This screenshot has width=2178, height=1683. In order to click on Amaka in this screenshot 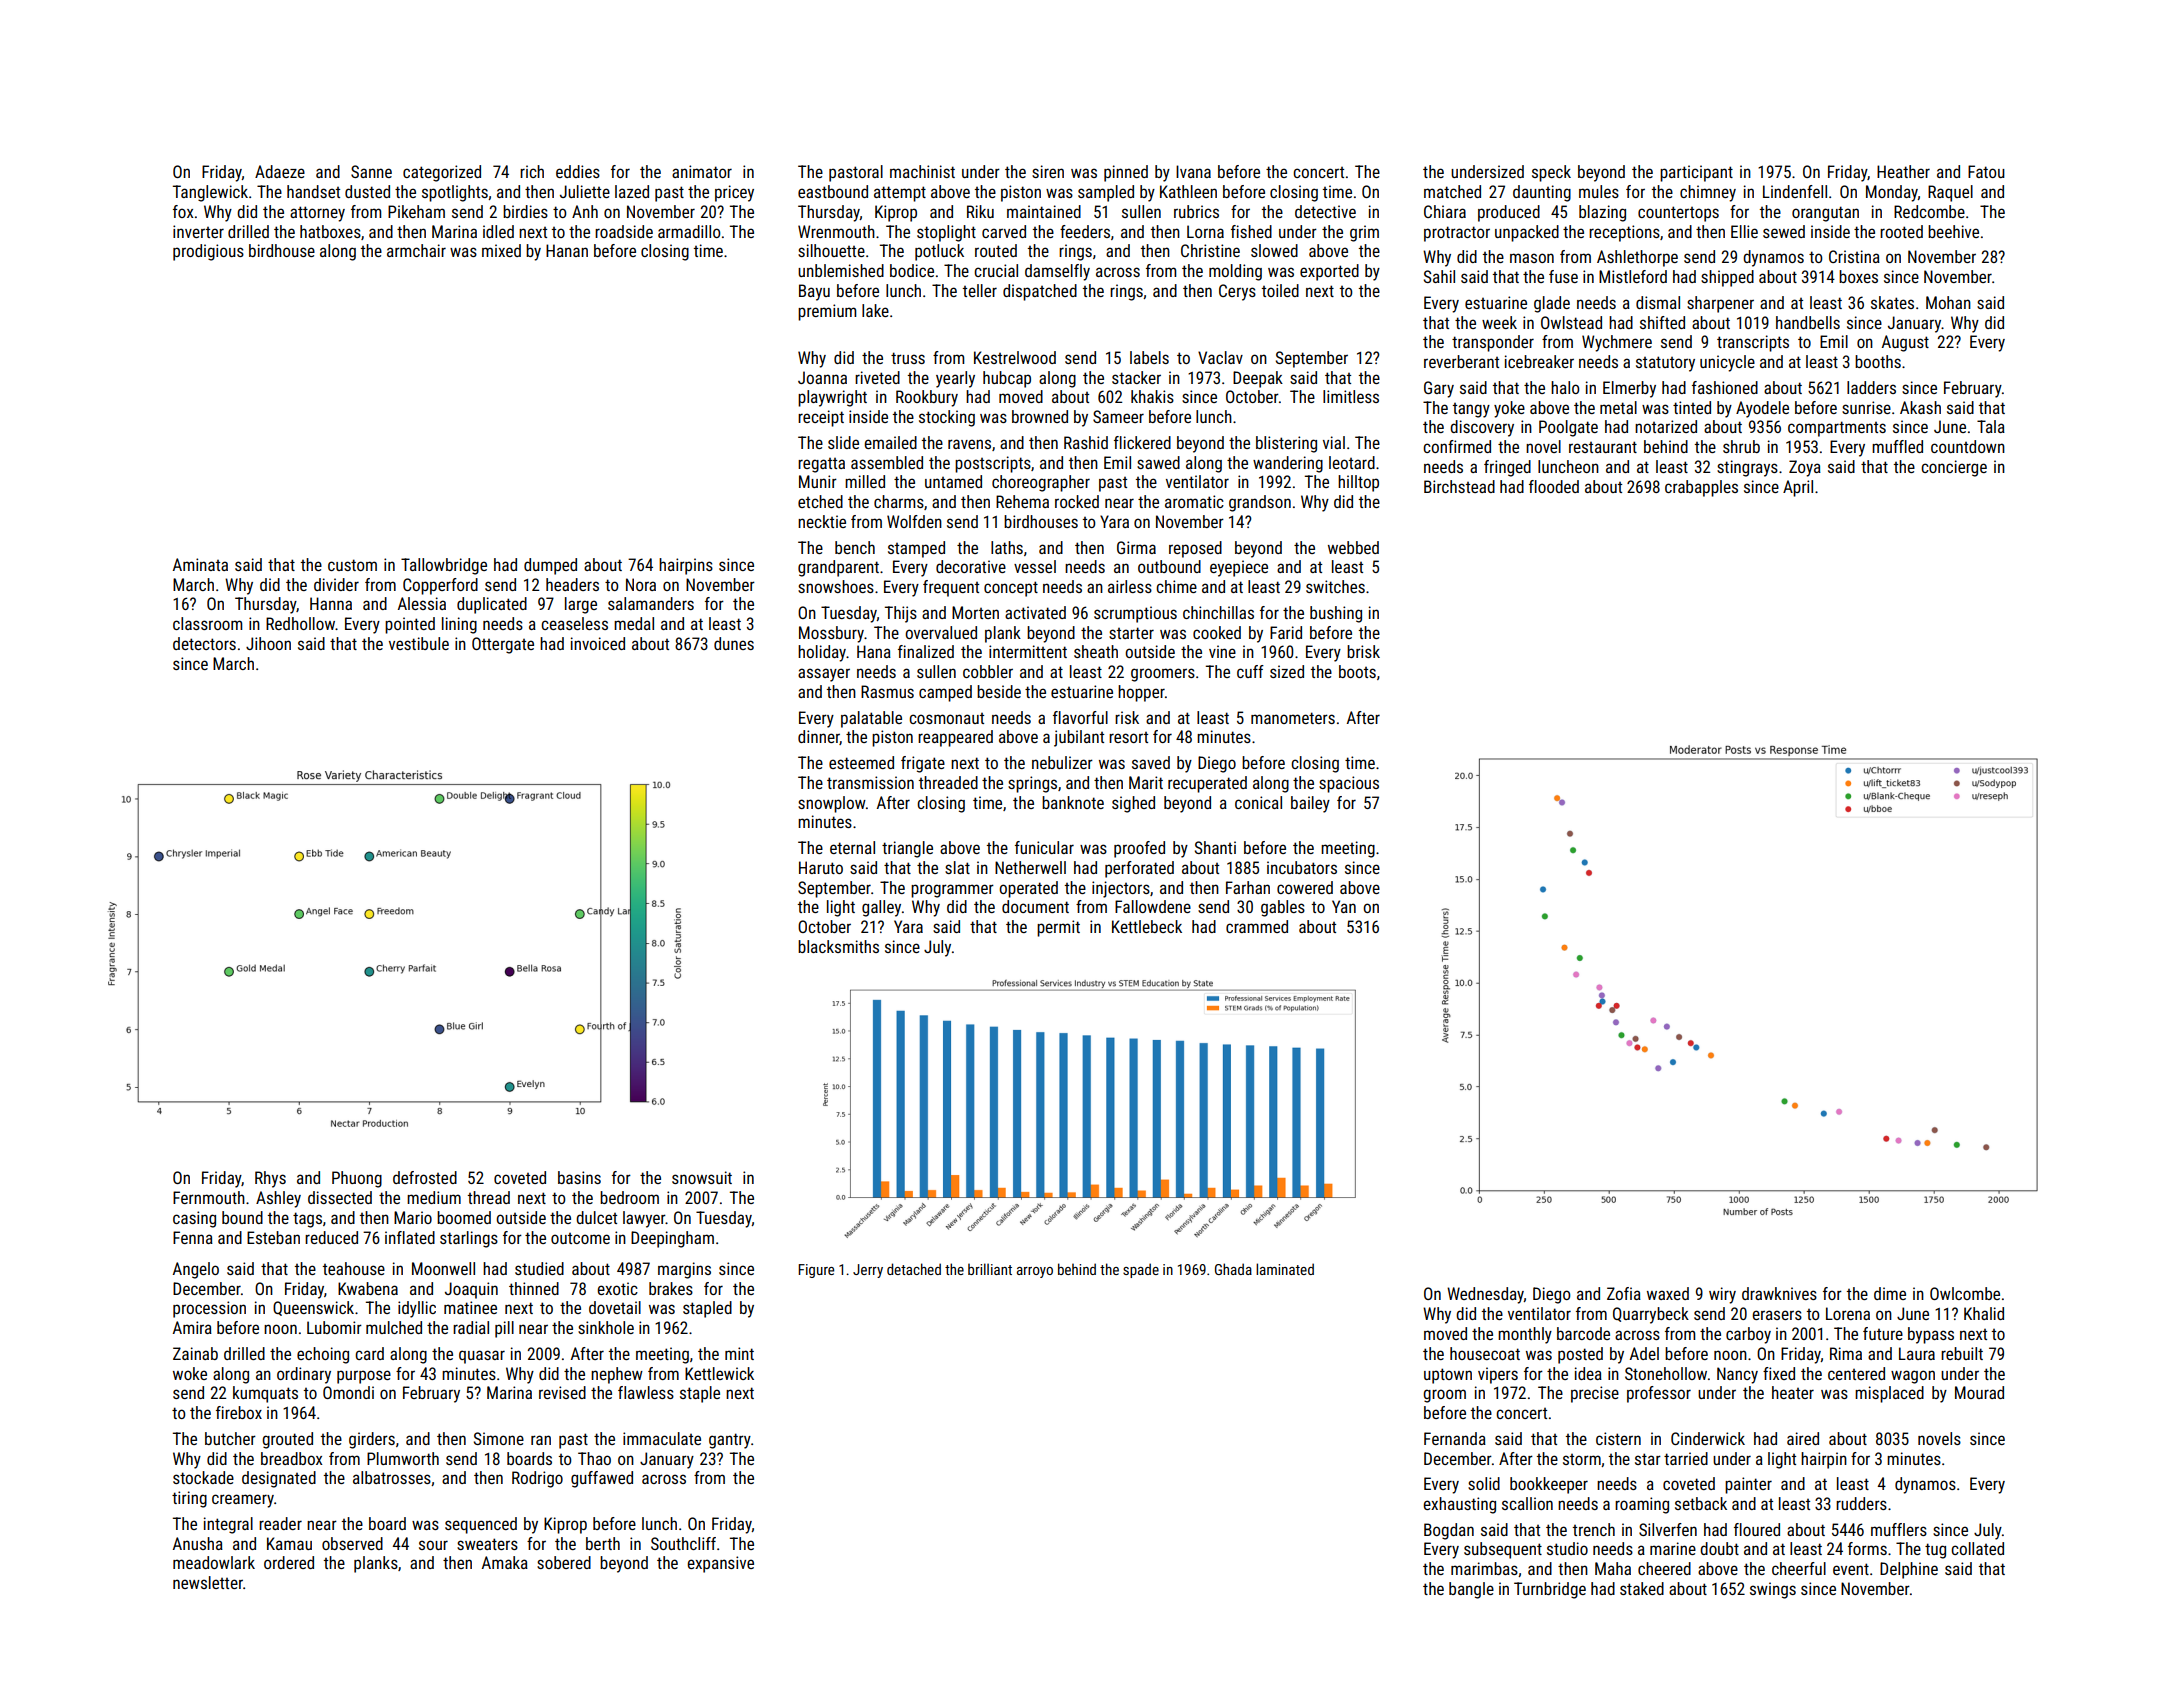, I will do `click(505, 1562)`.
